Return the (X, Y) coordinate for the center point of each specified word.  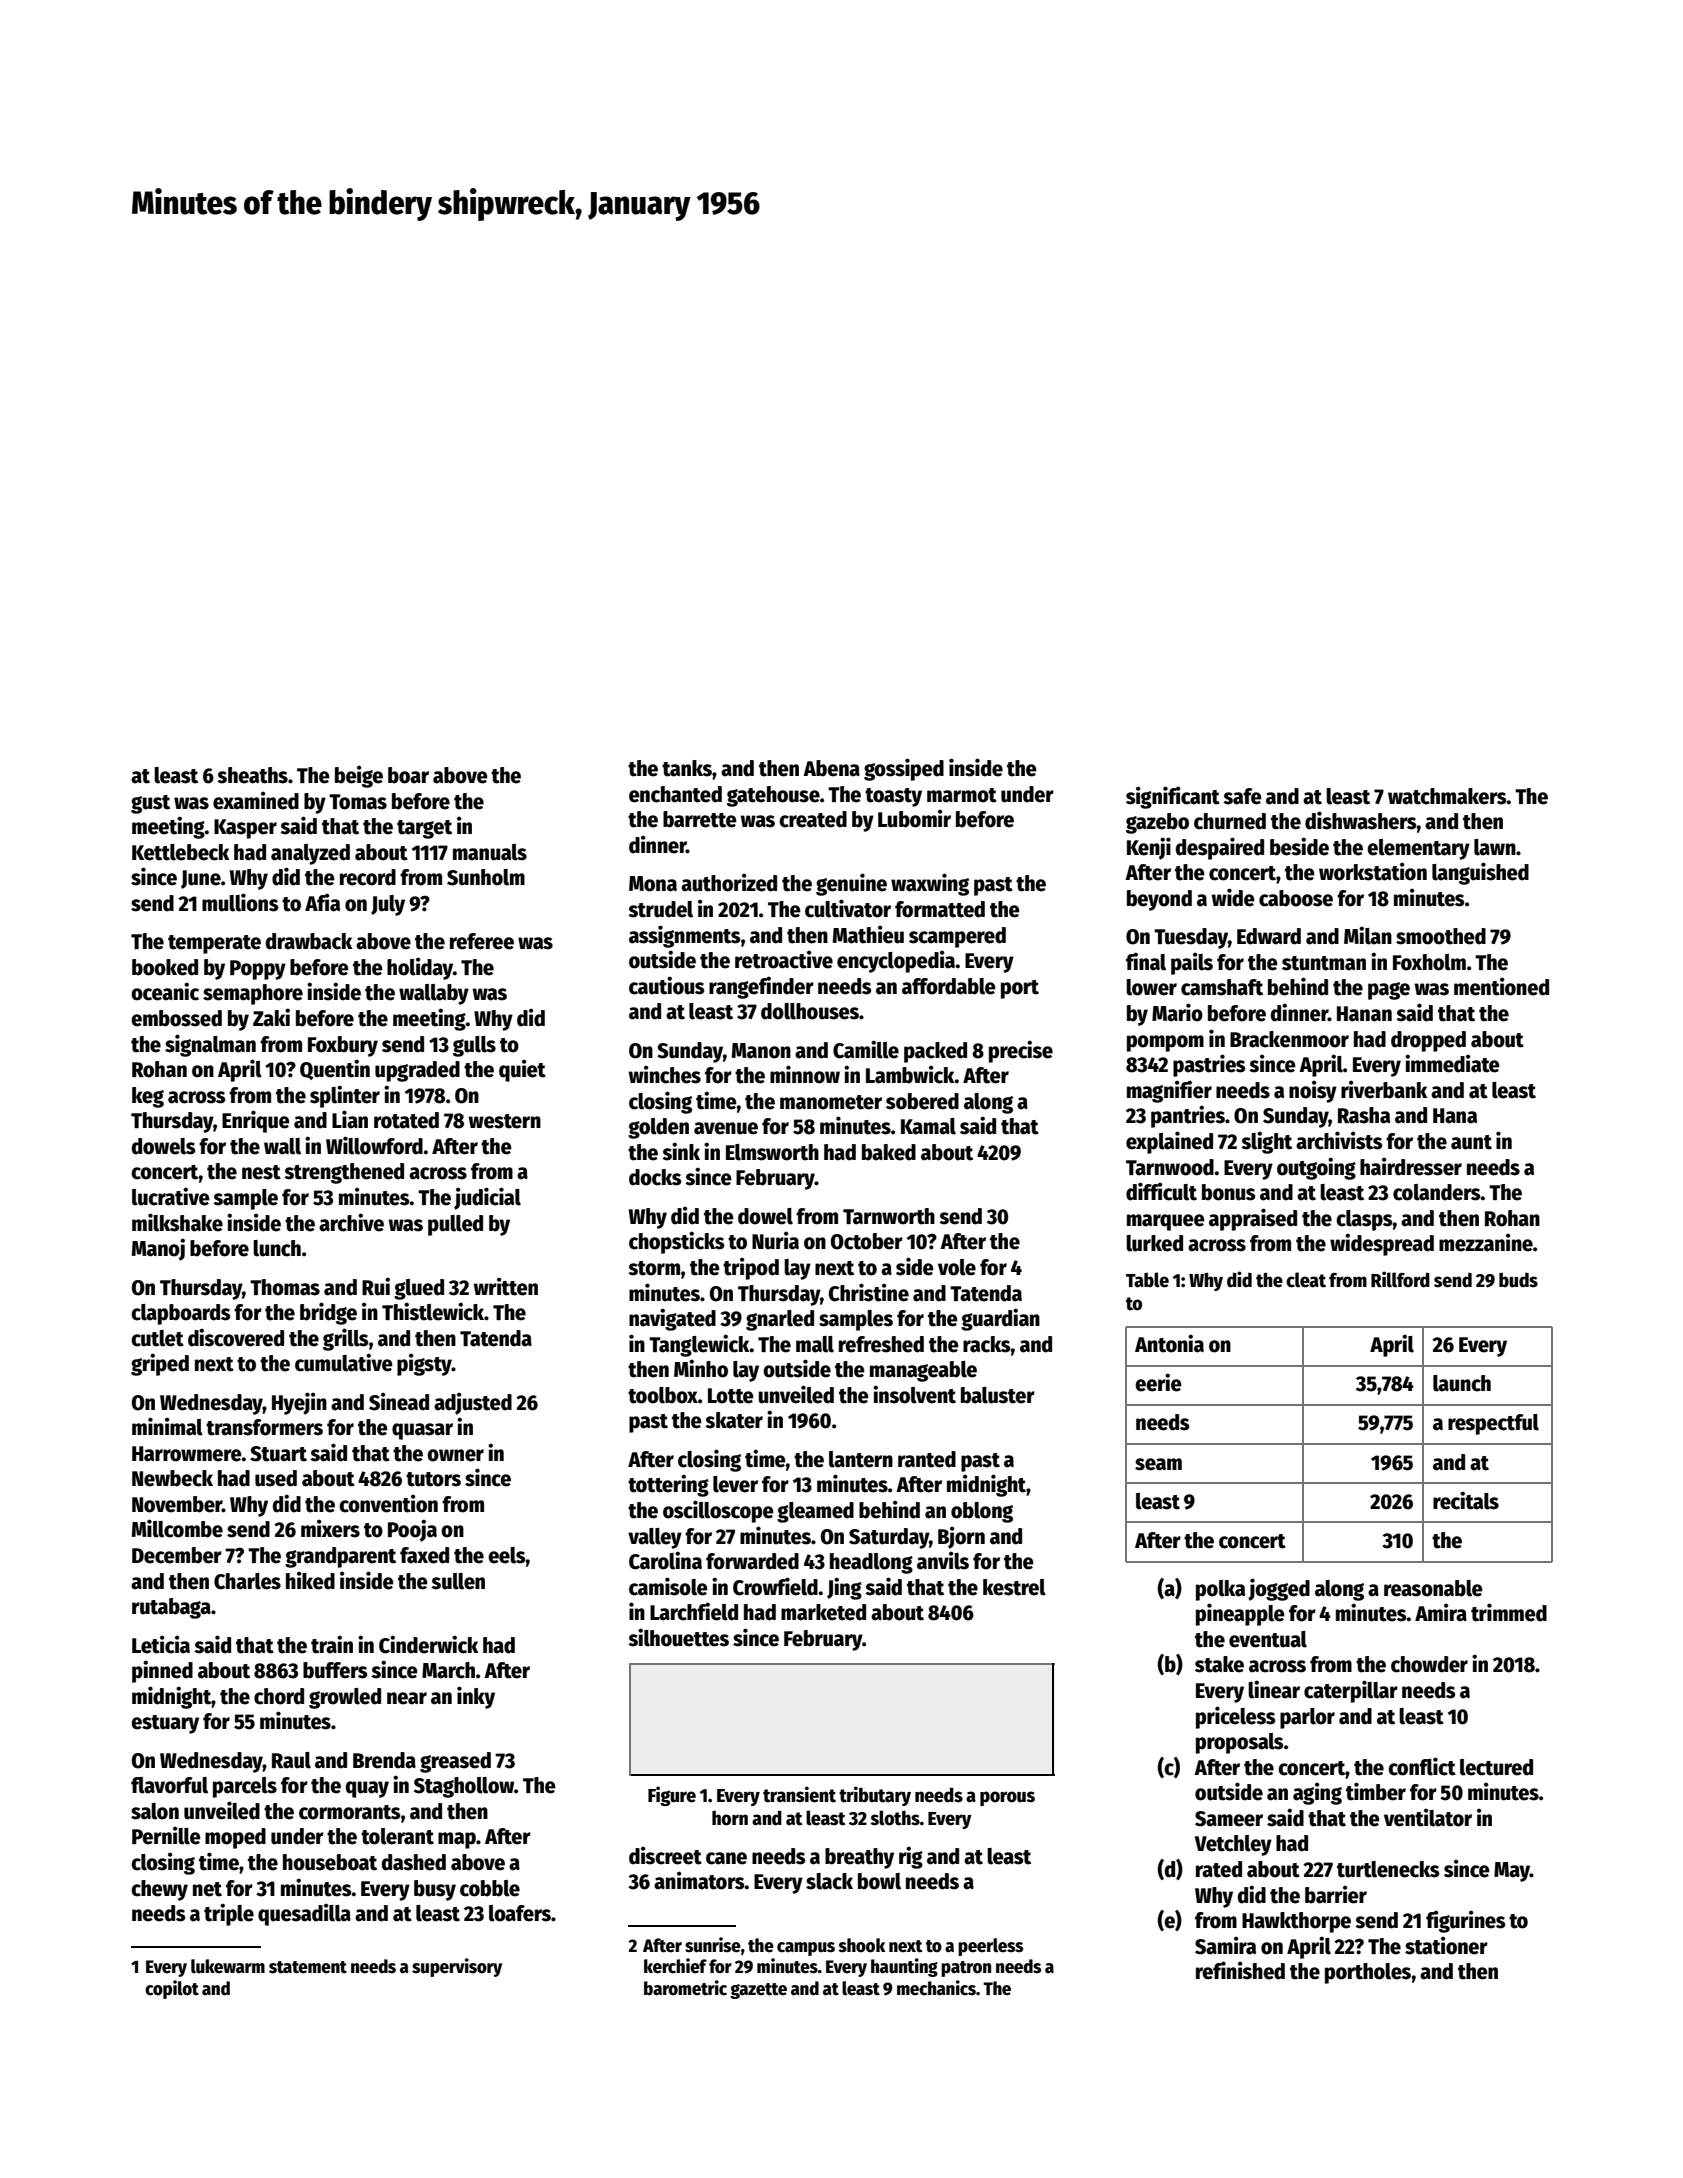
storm (654, 1268)
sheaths (252, 775)
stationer (1446, 1945)
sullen (458, 1581)
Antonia (1169, 1343)
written (505, 1286)
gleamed (815, 1512)
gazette (758, 1991)
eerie (1158, 1382)
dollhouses (810, 1011)
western (504, 1121)
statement (308, 1967)
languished (1480, 873)
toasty (893, 797)
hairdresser (1411, 1166)
